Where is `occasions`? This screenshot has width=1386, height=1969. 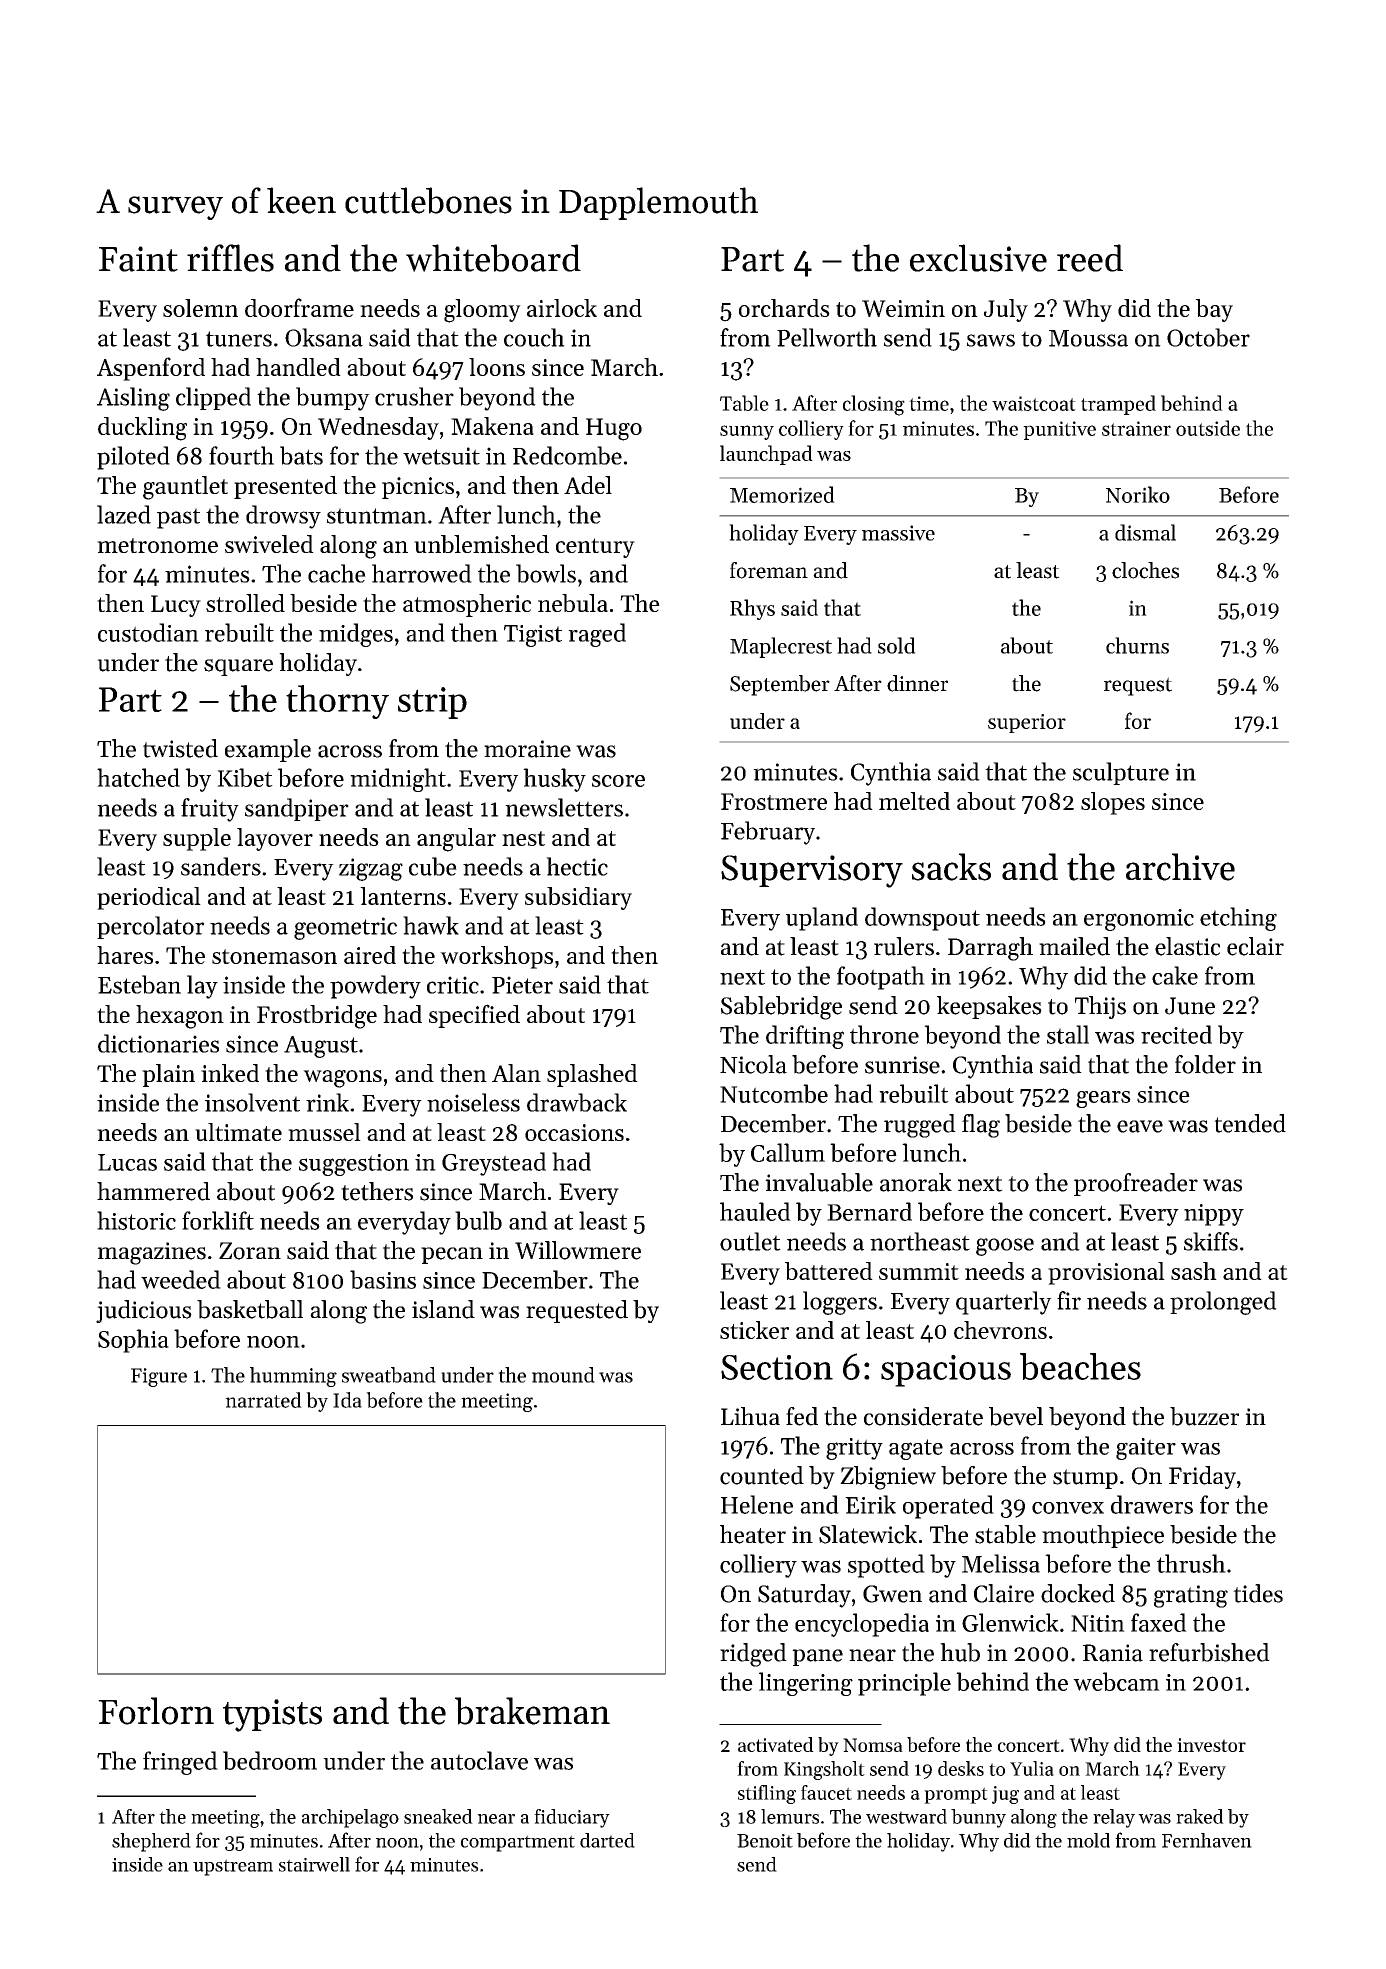 occasions is located at coordinates (574, 1132).
